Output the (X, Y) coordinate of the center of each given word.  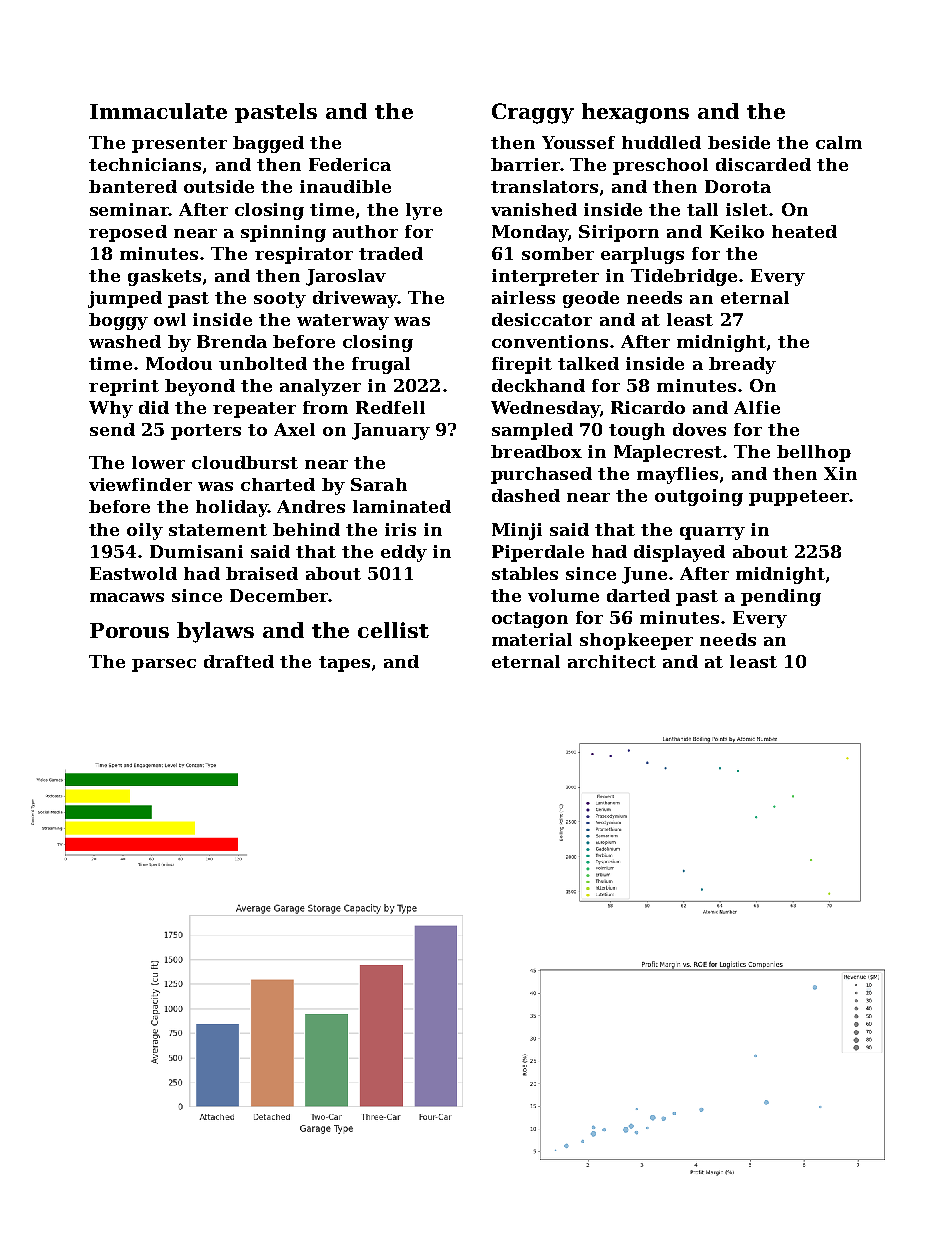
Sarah (379, 484)
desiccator (542, 319)
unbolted (263, 363)
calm (839, 142)
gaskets (164, 277)
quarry (712, 533)
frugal (381, 365)
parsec (164, 665)
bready (742, 365)
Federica (350, 164)
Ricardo (648, 407)
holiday (232, 508)
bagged (268, 144)
